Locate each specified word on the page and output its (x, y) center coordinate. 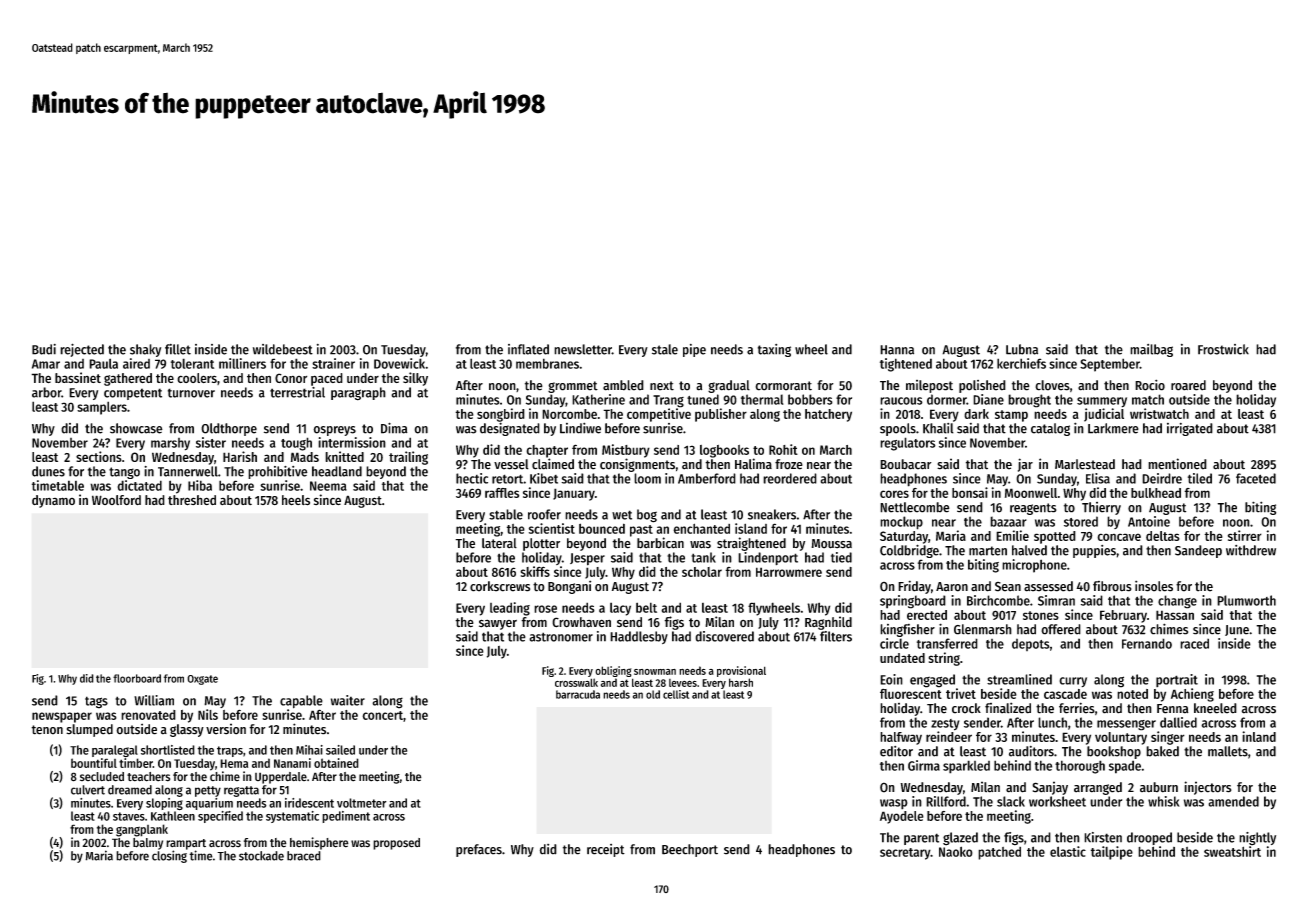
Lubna (1022, 349)
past (641, 531)
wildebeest (283, 349)
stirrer (1245, 535)
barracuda (578, 694)
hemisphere (319, 843)
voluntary (1121, 738)
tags (96, 702)
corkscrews (500, 586)
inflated (528, 349)
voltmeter (362, 803)
